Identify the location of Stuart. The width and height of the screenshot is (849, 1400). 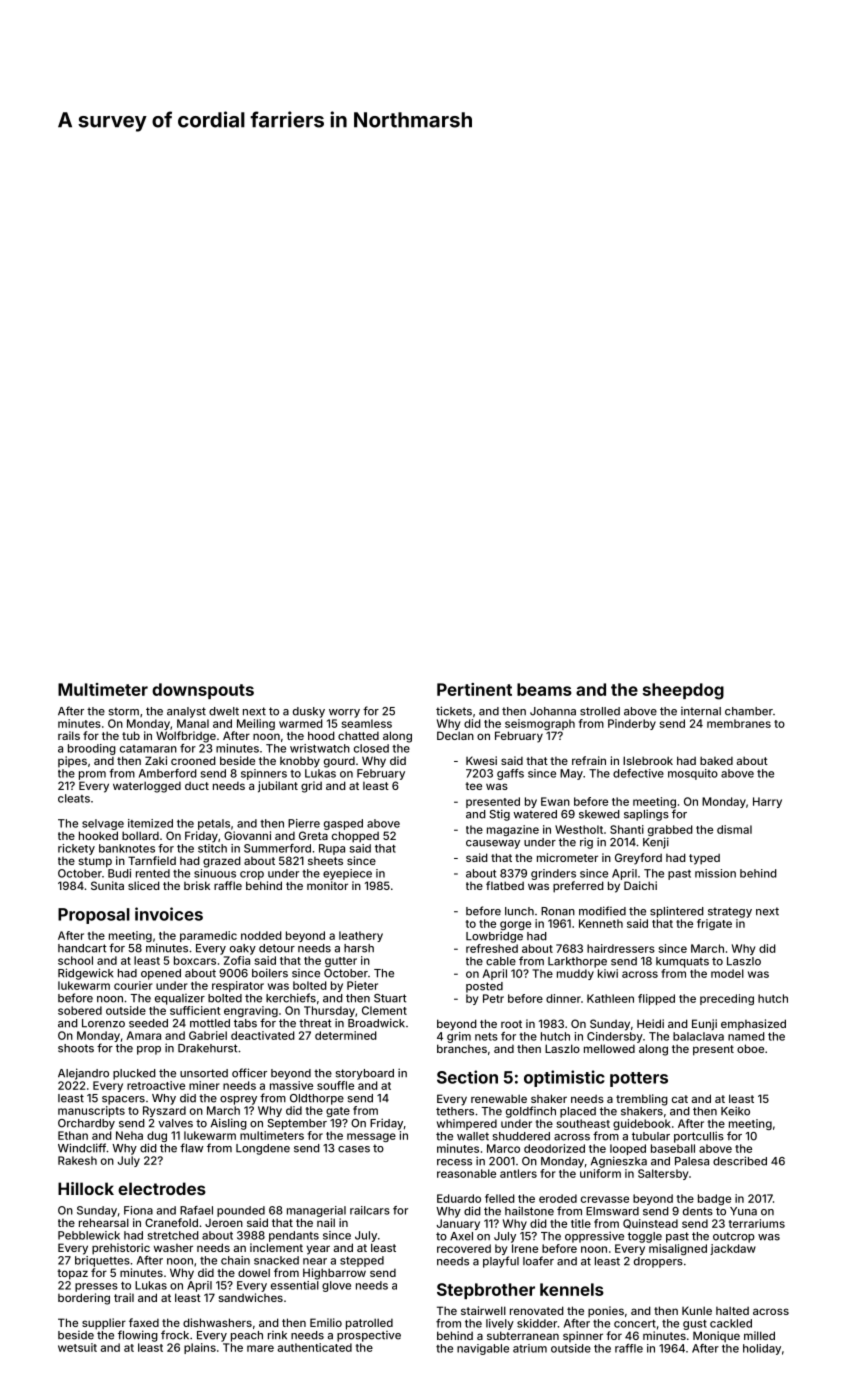
(390, 998).
